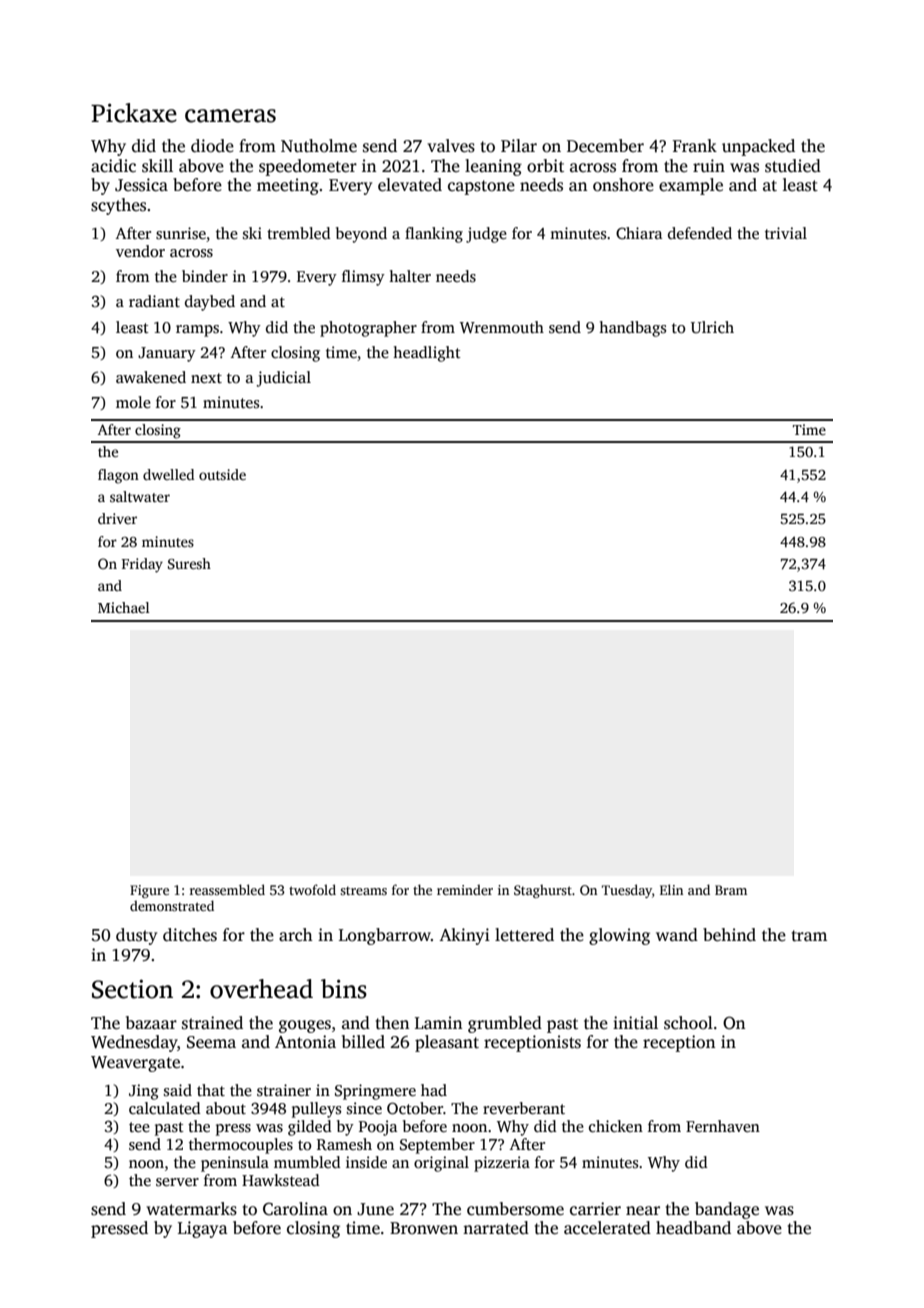  Describe the element at coordinates (502, 1164) in the image. I see `pizzeria` at that location.
